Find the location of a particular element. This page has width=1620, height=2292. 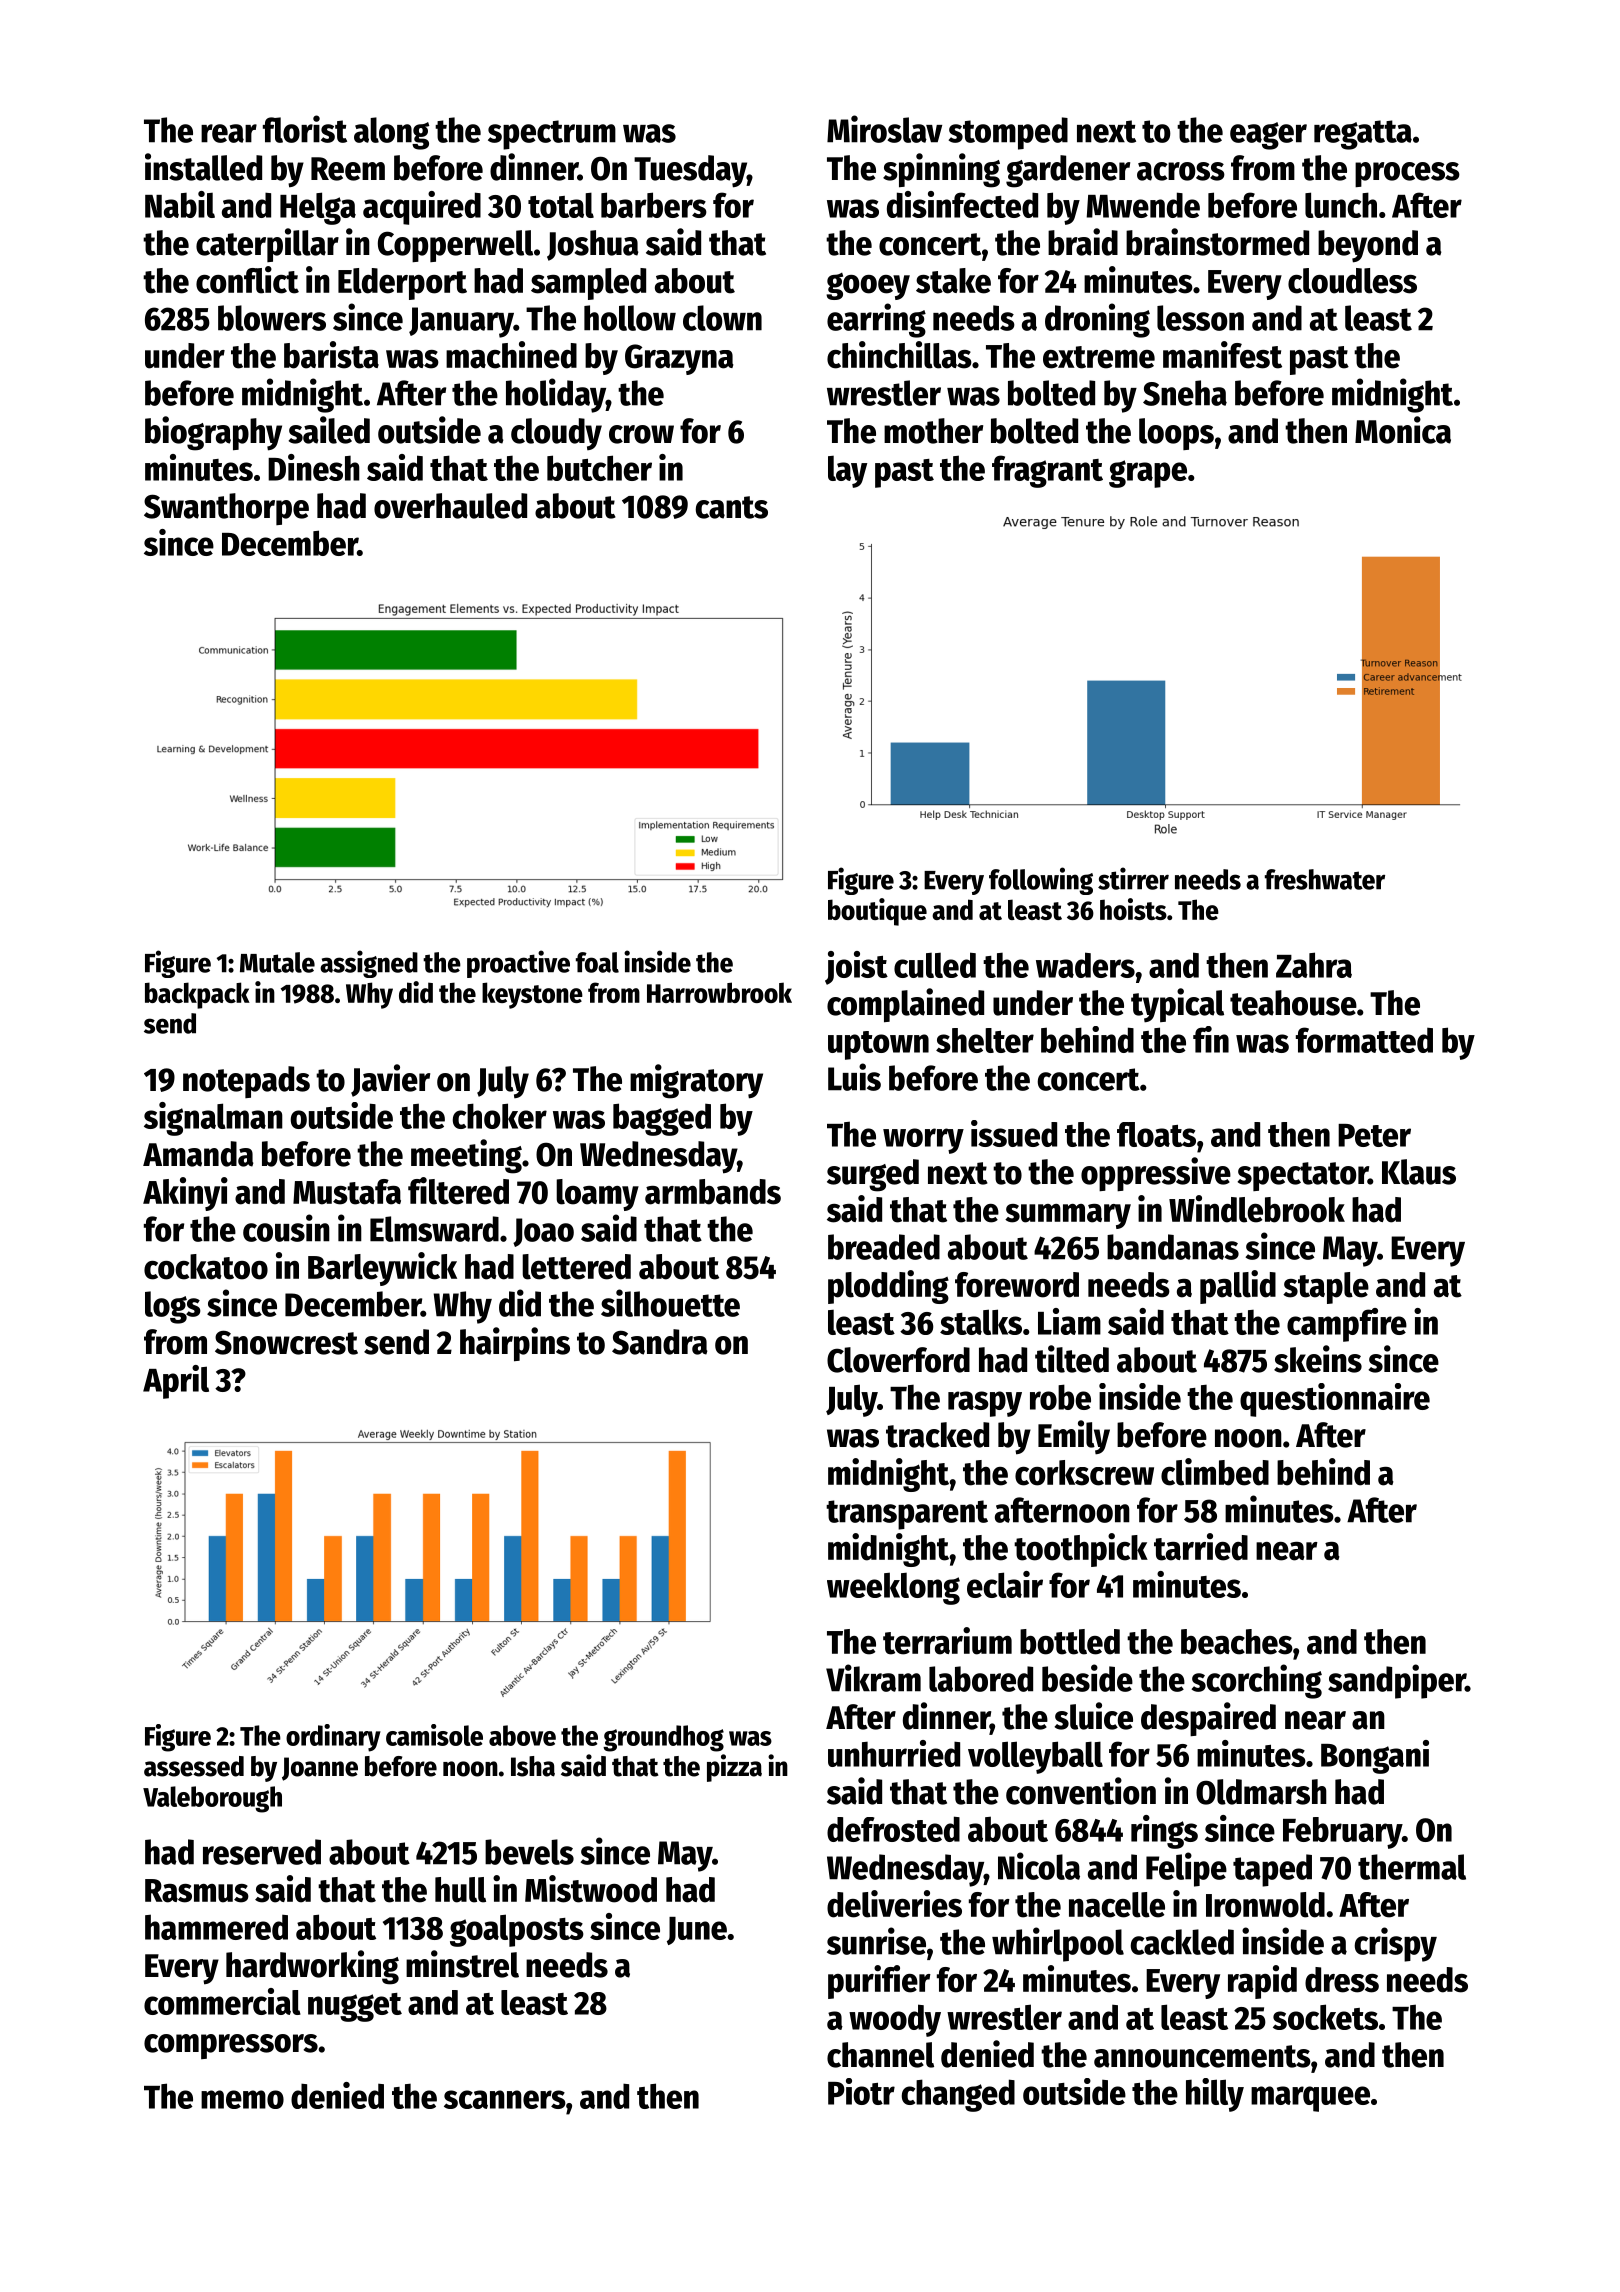

scorching is located at coordinates (1256, 1681).
